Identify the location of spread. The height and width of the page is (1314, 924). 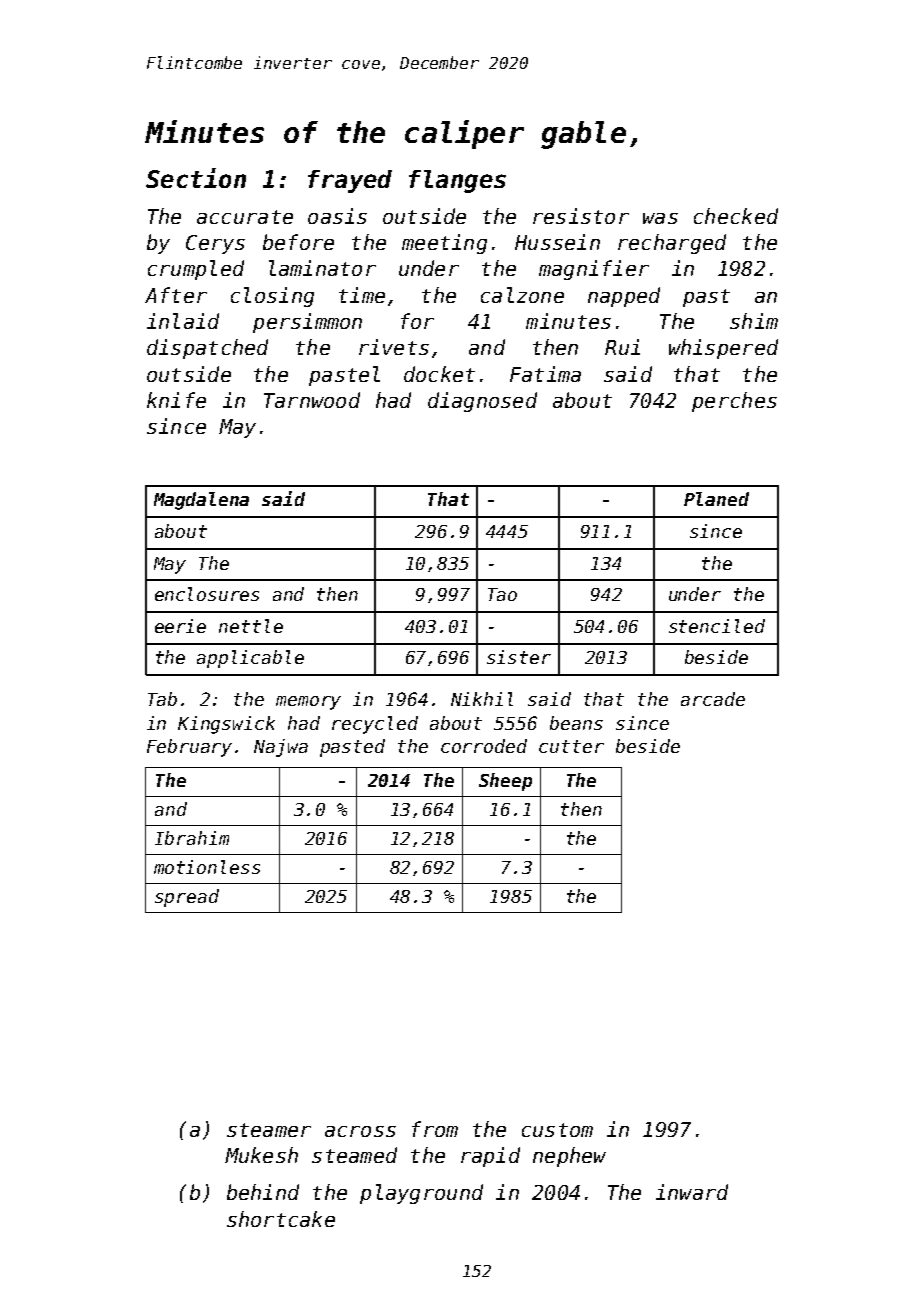
(187, 898).
